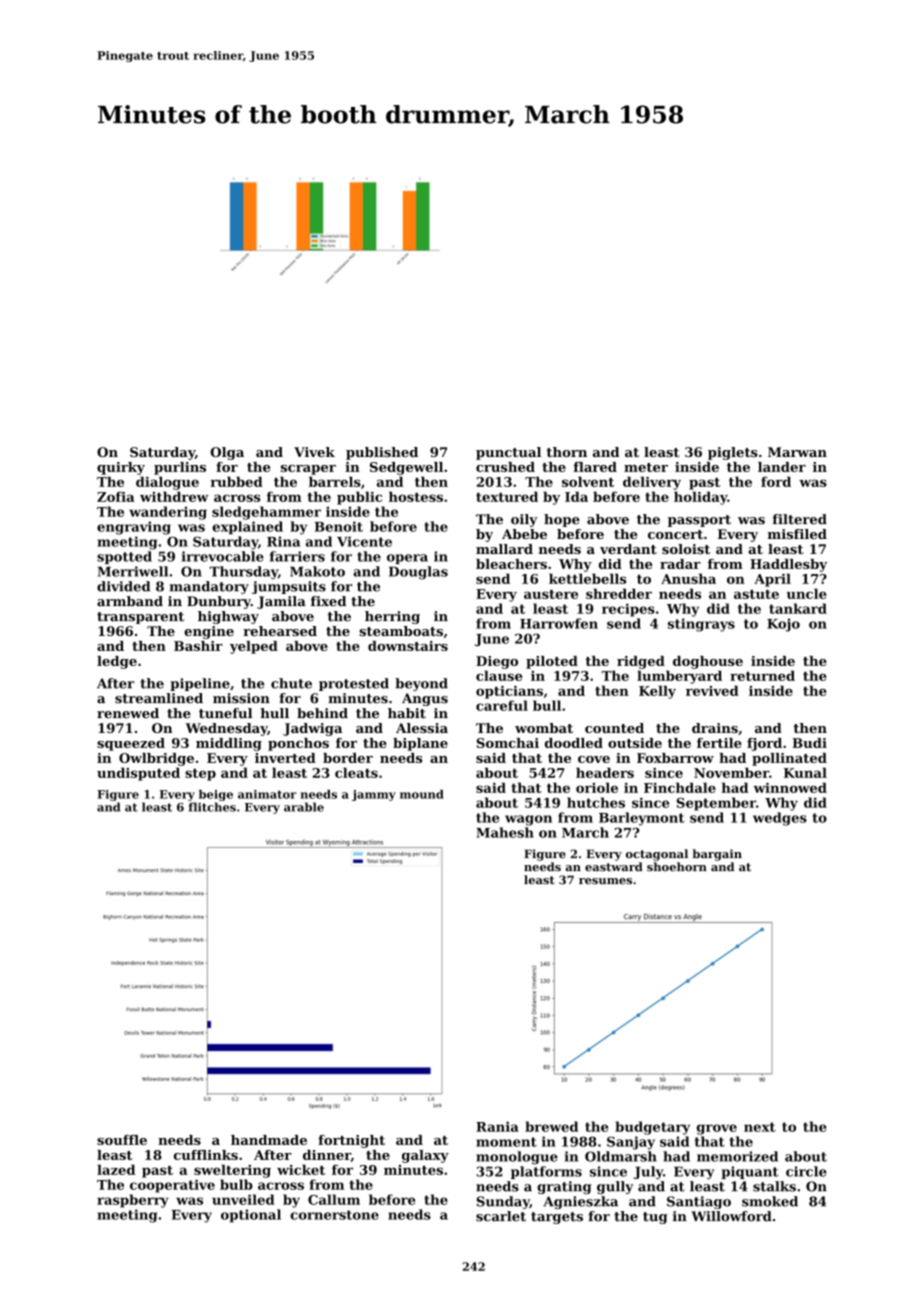  Describe the element at coordinates (123, 586) in the screenshot. I see `divided` at that location.
